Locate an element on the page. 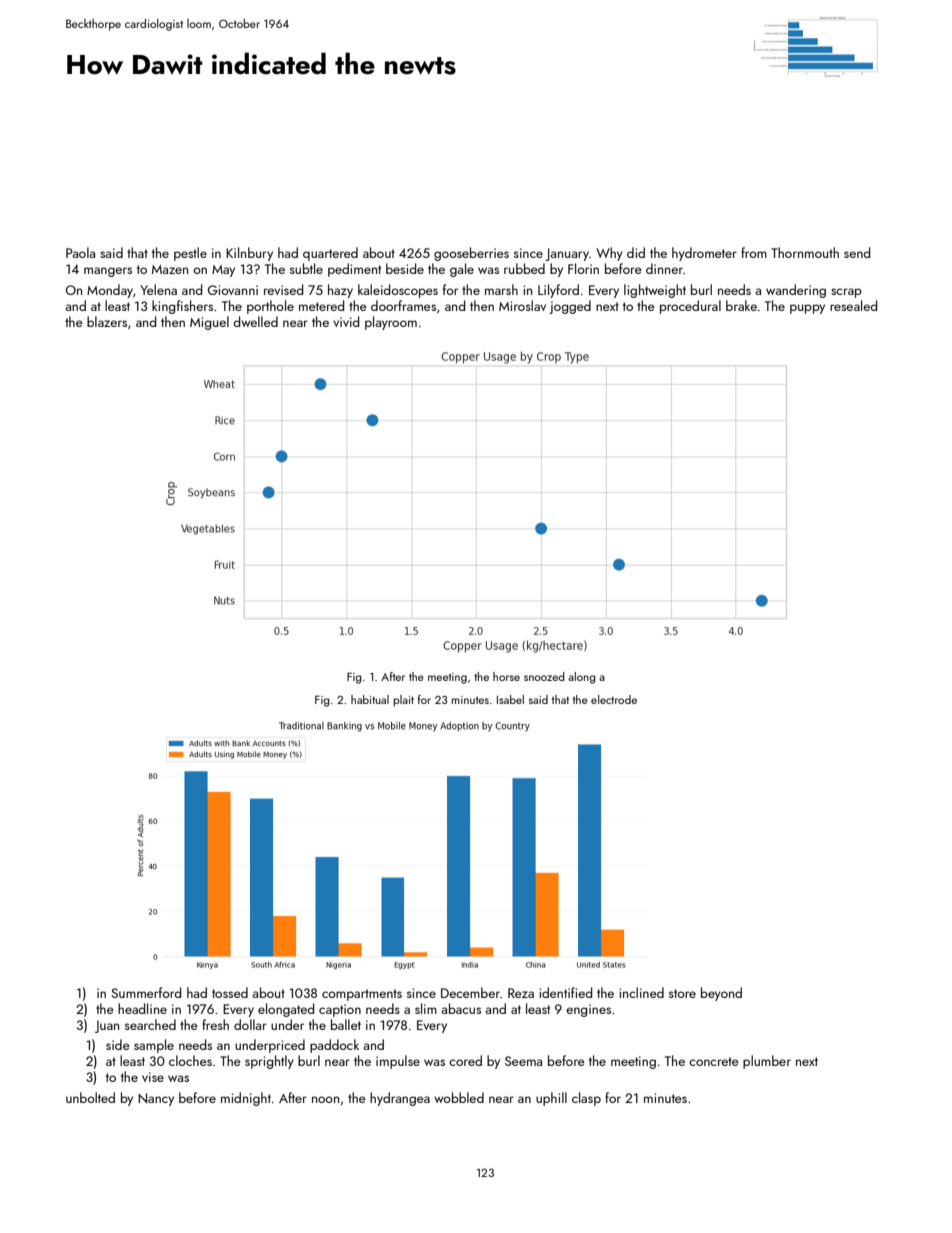 The image size is (952, 1233). Nancy is located at coordinates (156, 1099).
